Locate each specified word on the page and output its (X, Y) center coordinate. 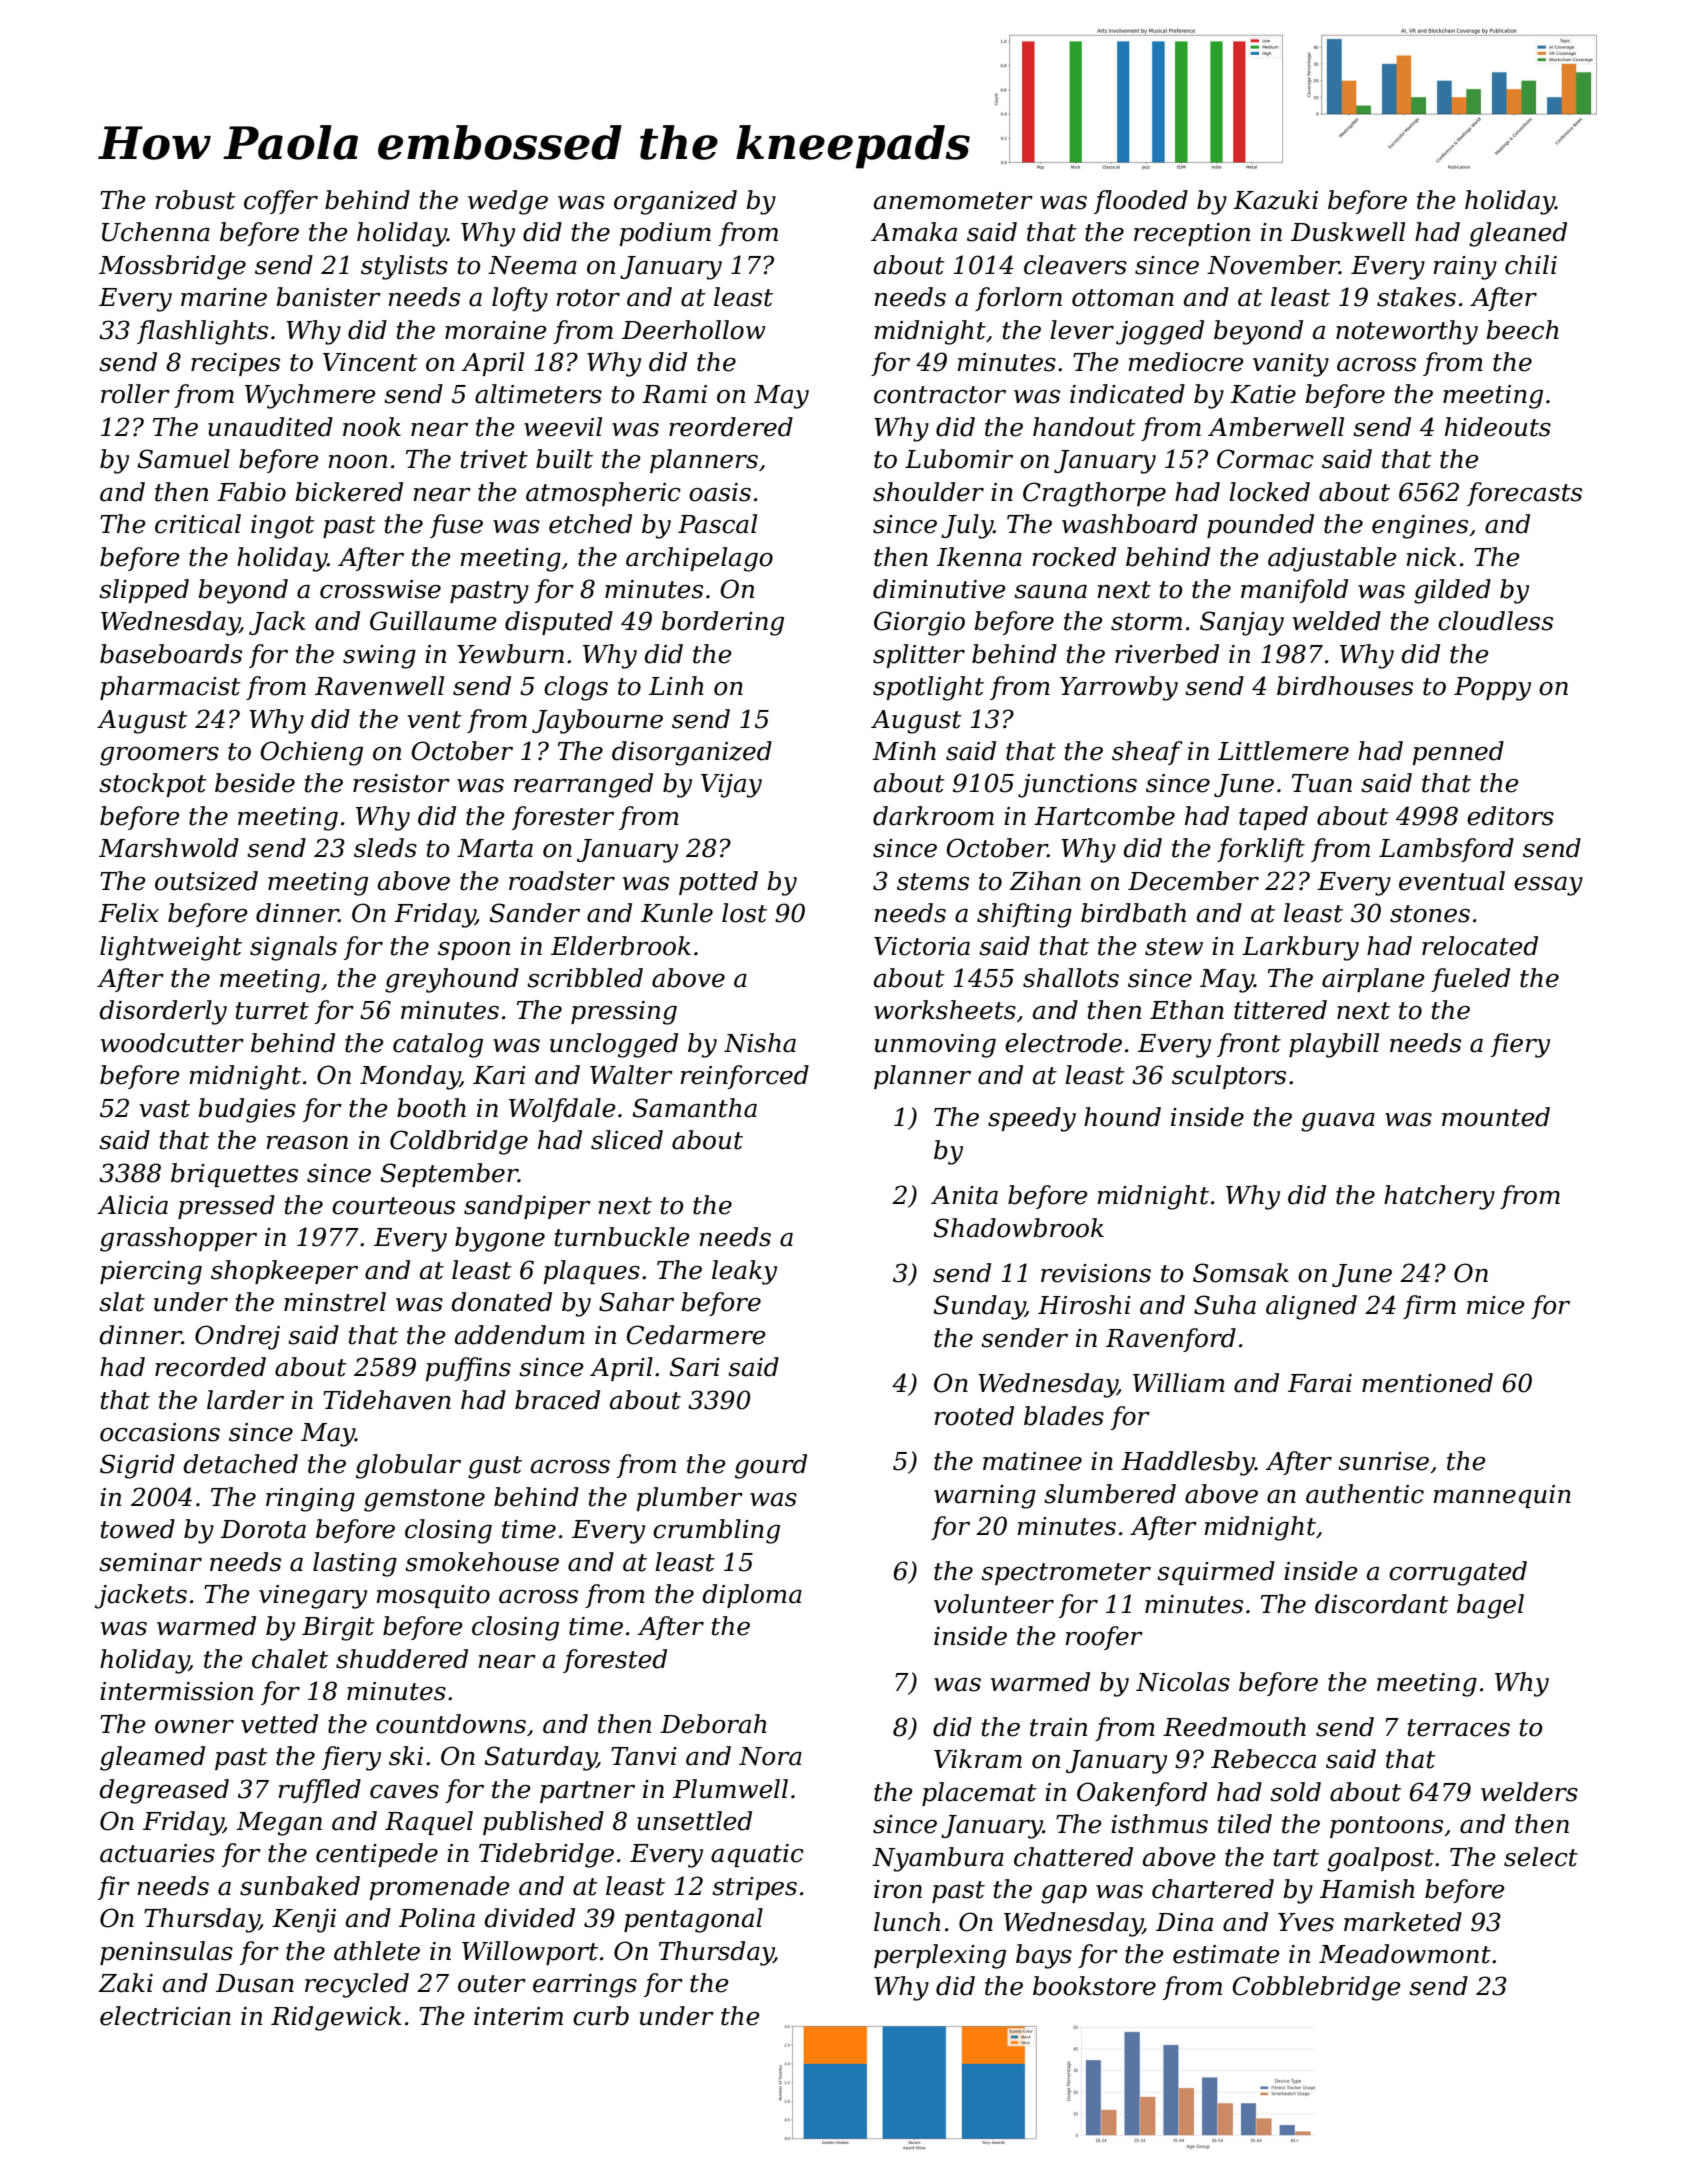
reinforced (744, 1077)
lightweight (171, 948)
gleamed (152, 1758)
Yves (1306, 1922)
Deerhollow (694, 330)
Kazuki (1275, 200)
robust (195, 200)
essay (1548, 886)
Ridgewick (336, 2018)
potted (718, 883)
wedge (508, 202)
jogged (1160, 332)
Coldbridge (459, 1142)
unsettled (694, 1821)
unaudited (270, 427)
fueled (1470, 980)
